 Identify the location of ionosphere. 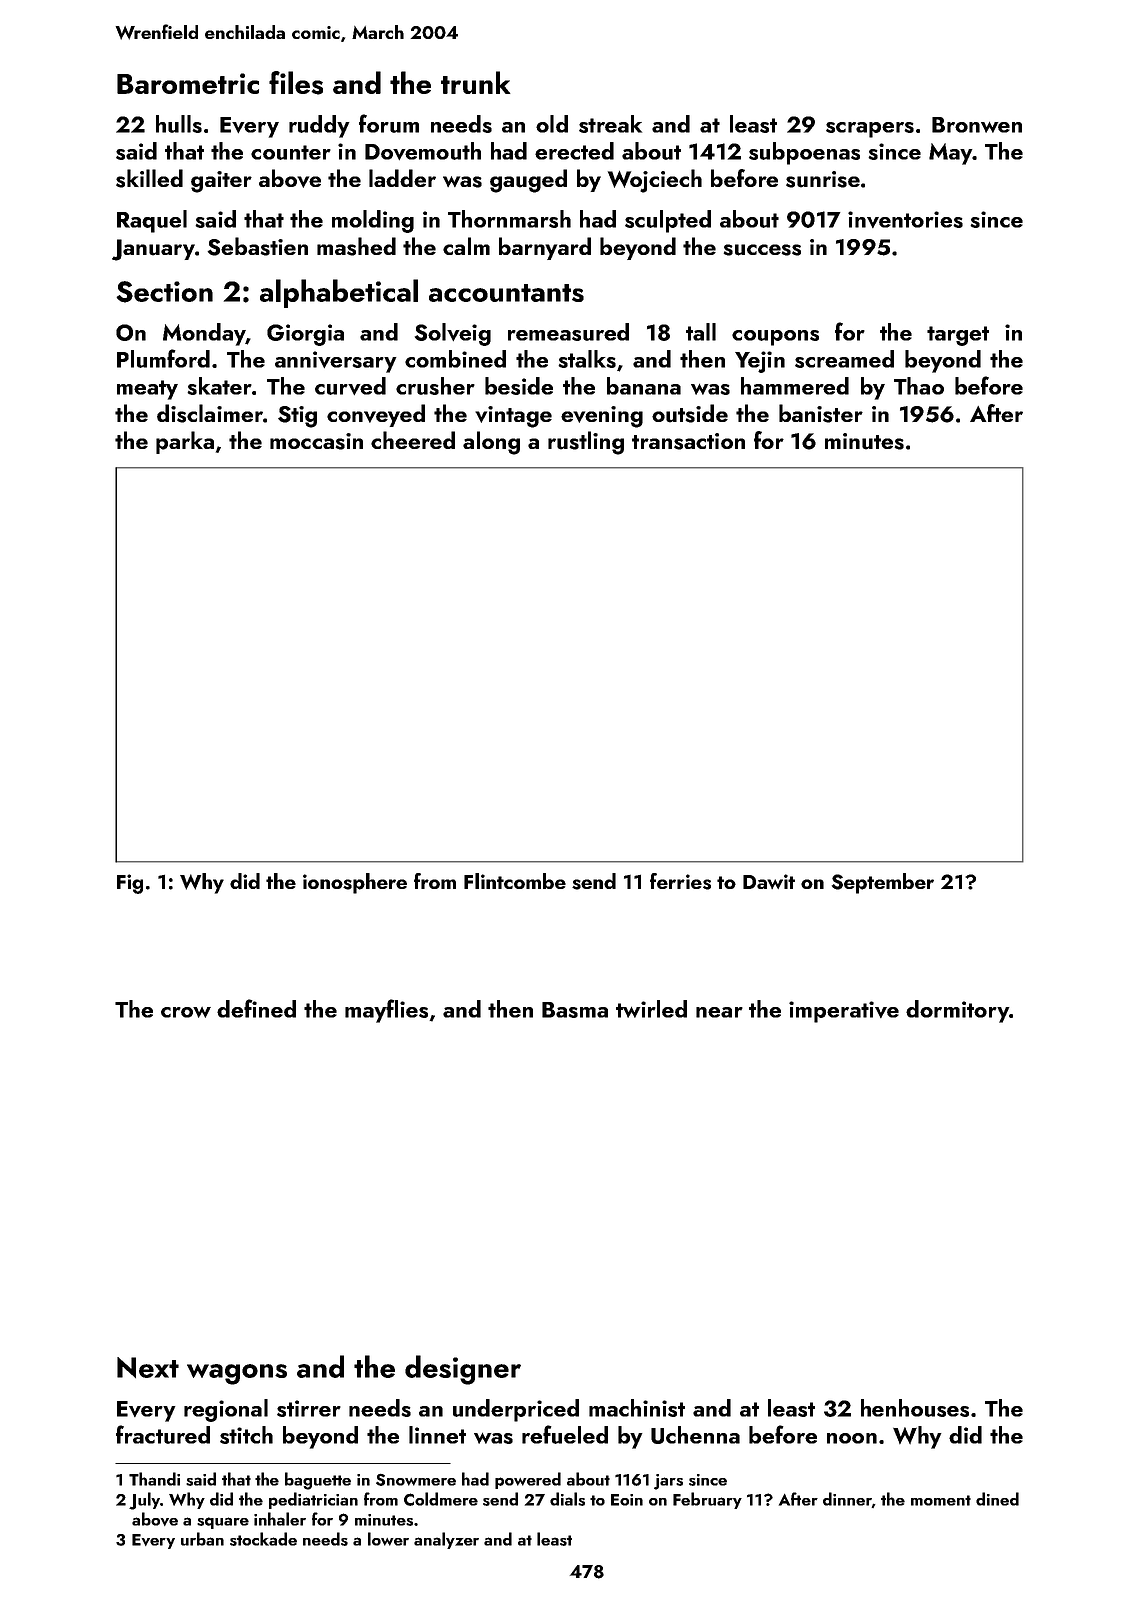
(355, 883).
